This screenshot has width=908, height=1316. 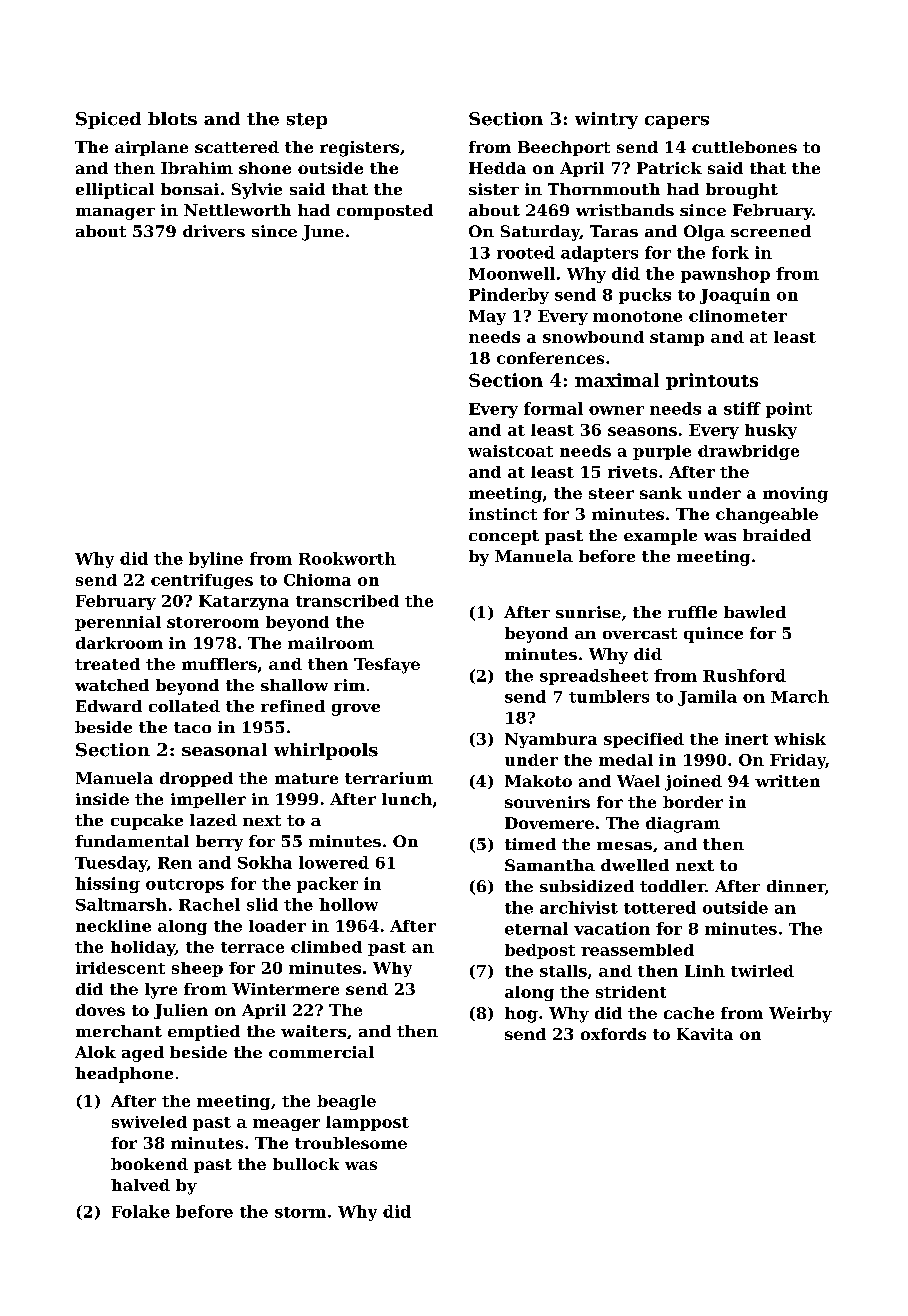 What do you see at coordinates (141, 1211) in the screenshot?
I see `Folake` at bounding box center [141, 1211].
